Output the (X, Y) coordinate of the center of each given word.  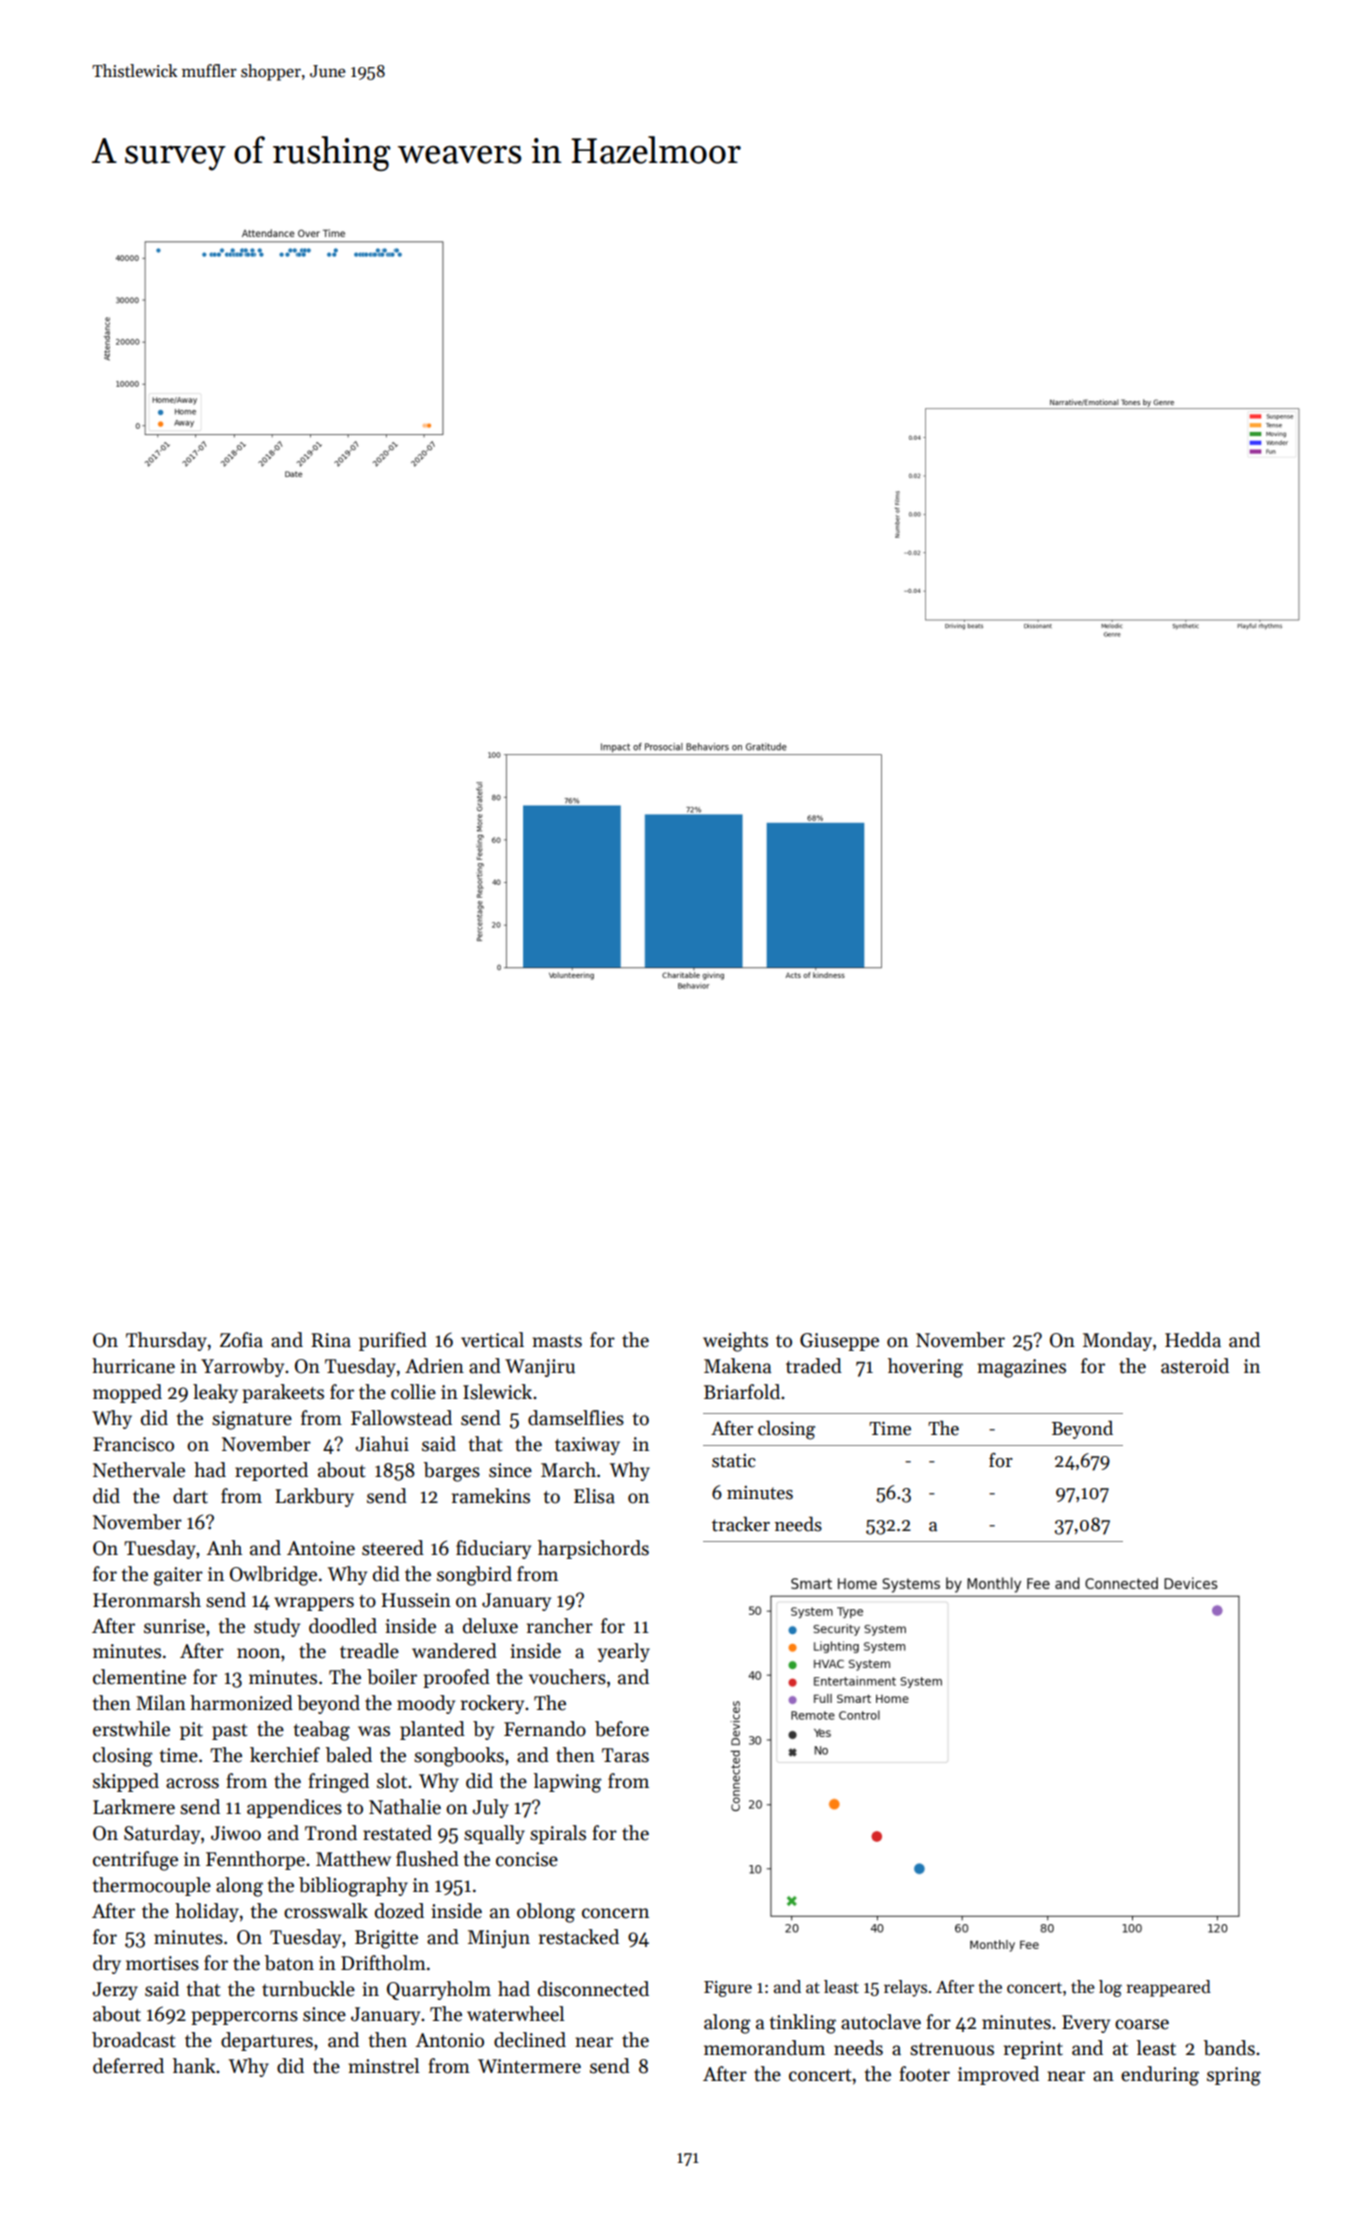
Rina (331, 1340)
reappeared (1169, 1988)
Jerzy (115, 1991)
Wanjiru (540, 1368)
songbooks (459, 1757)
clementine (139, 1677)
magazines (1021, 1368)
